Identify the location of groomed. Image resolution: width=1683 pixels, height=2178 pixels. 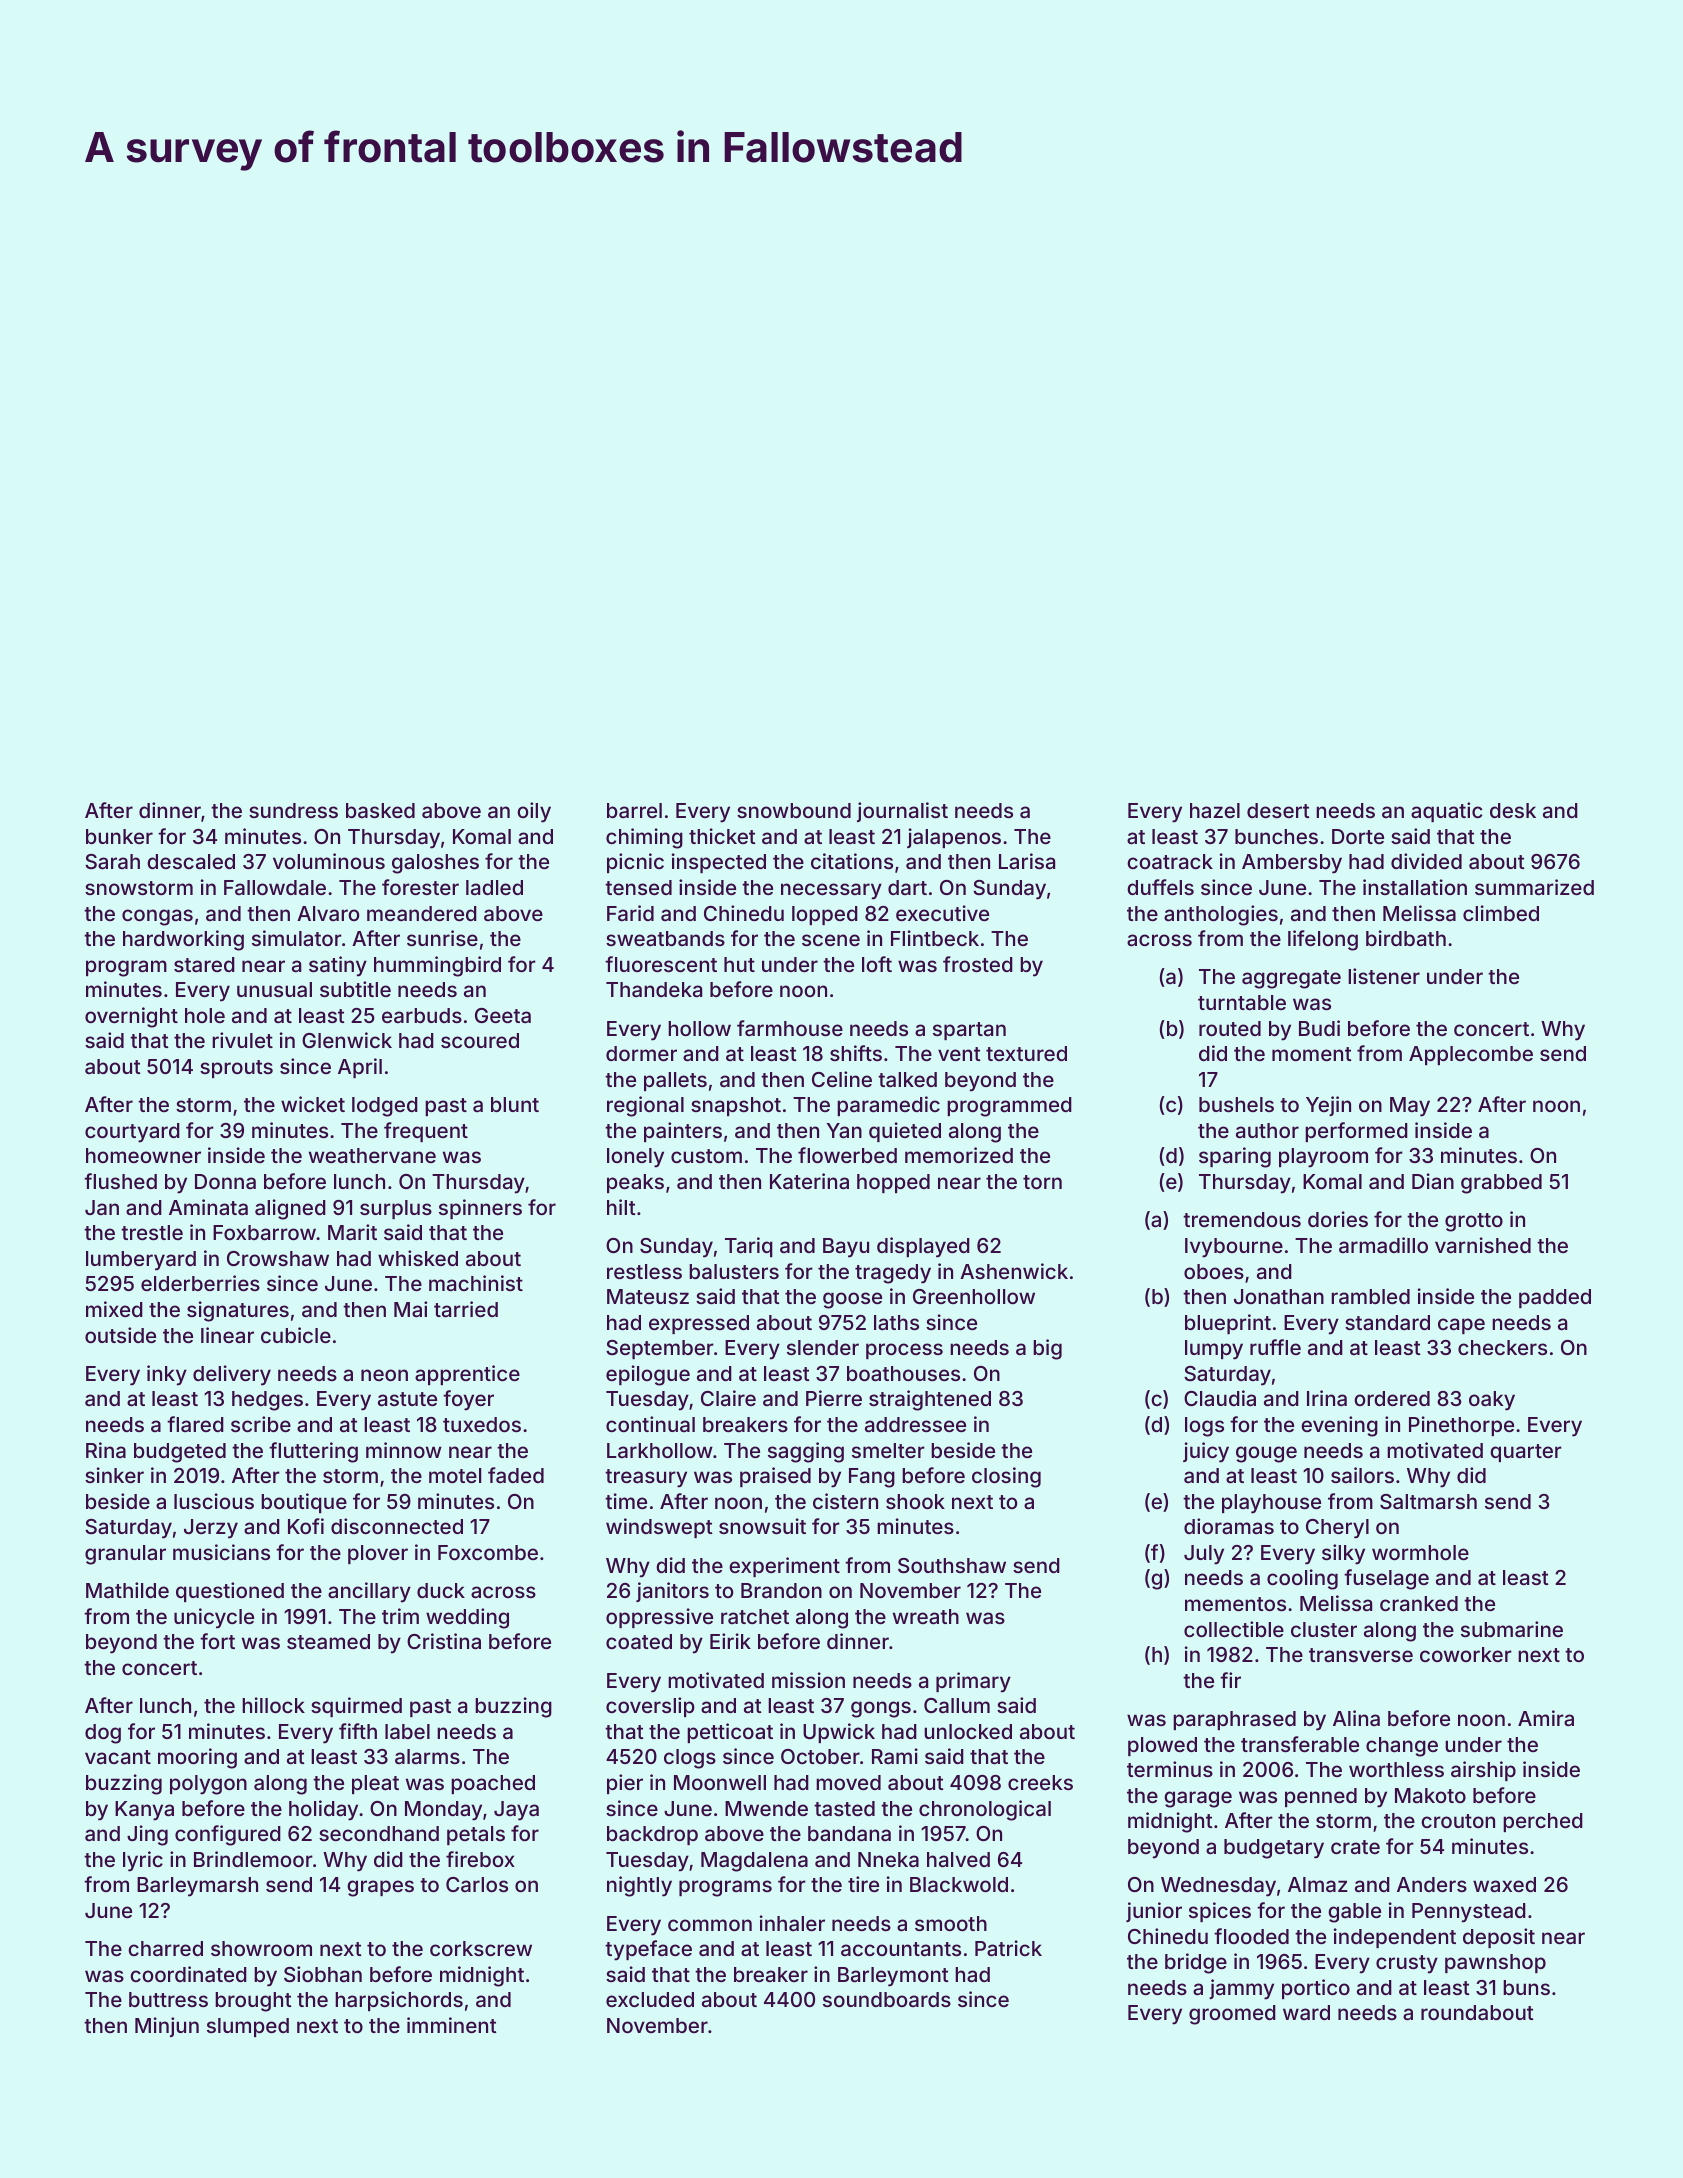
(1232, 2015).
